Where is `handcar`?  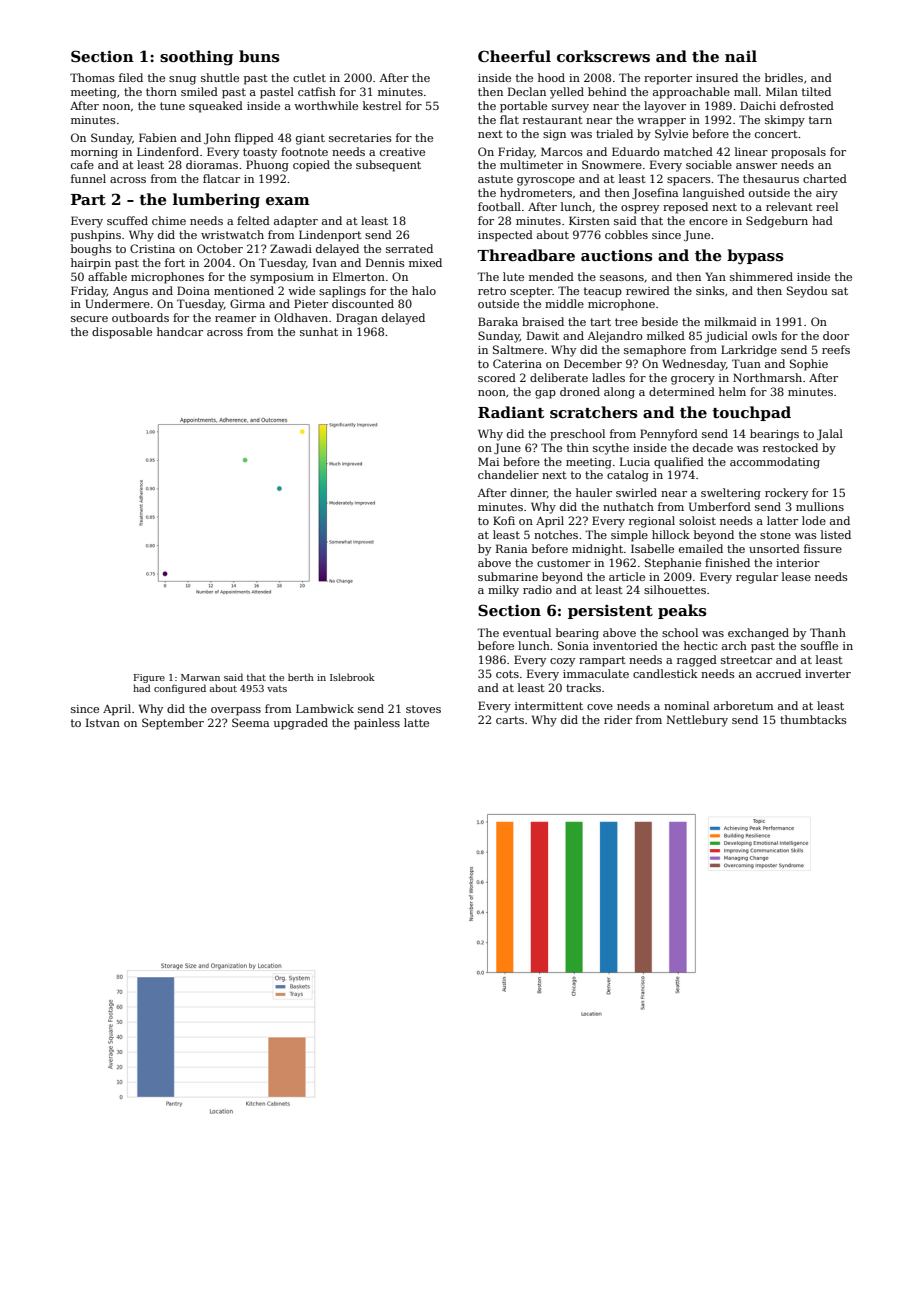
handcar is located at coordinates (180, 331).
